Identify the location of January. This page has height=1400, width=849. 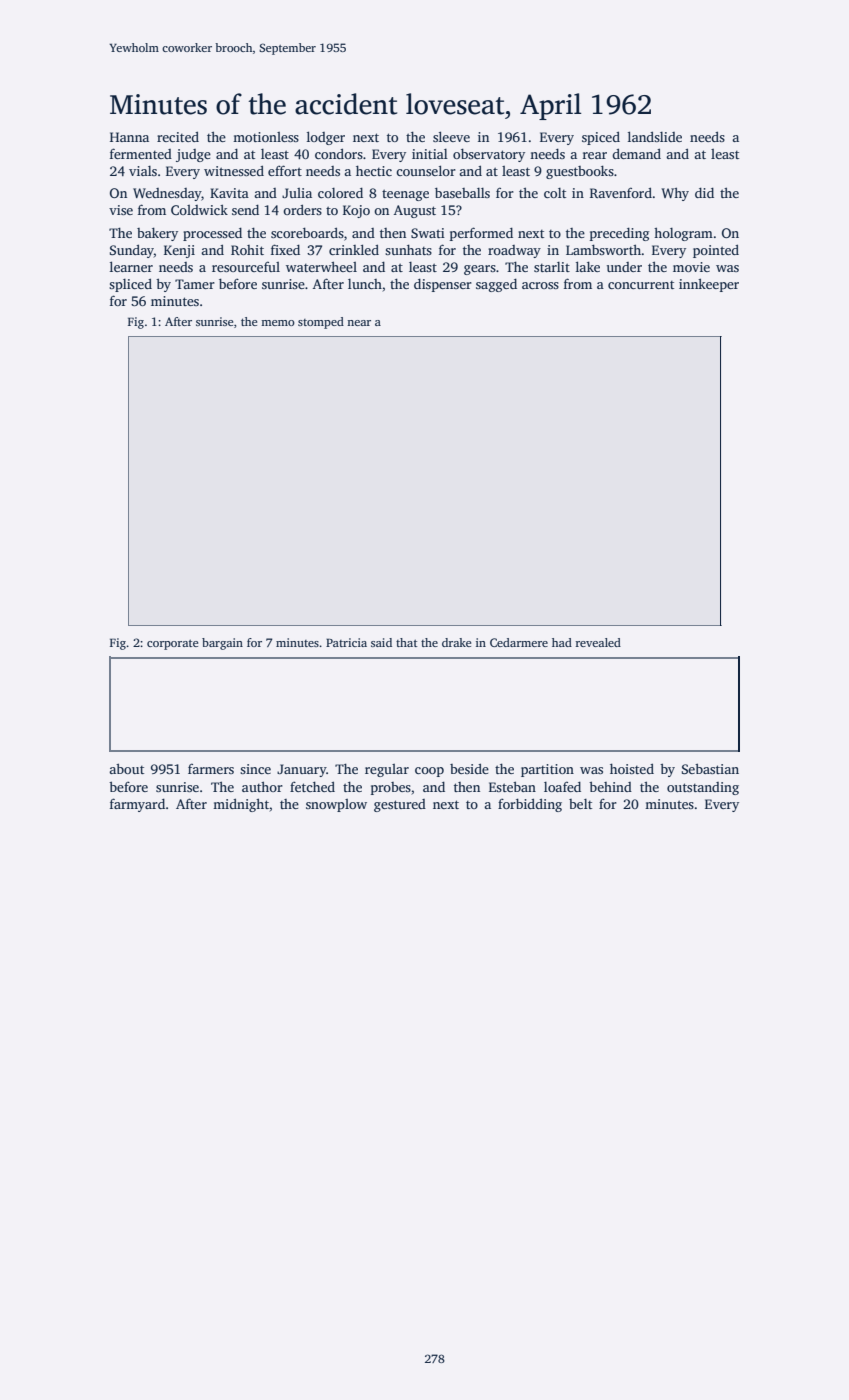
(302, 770).
